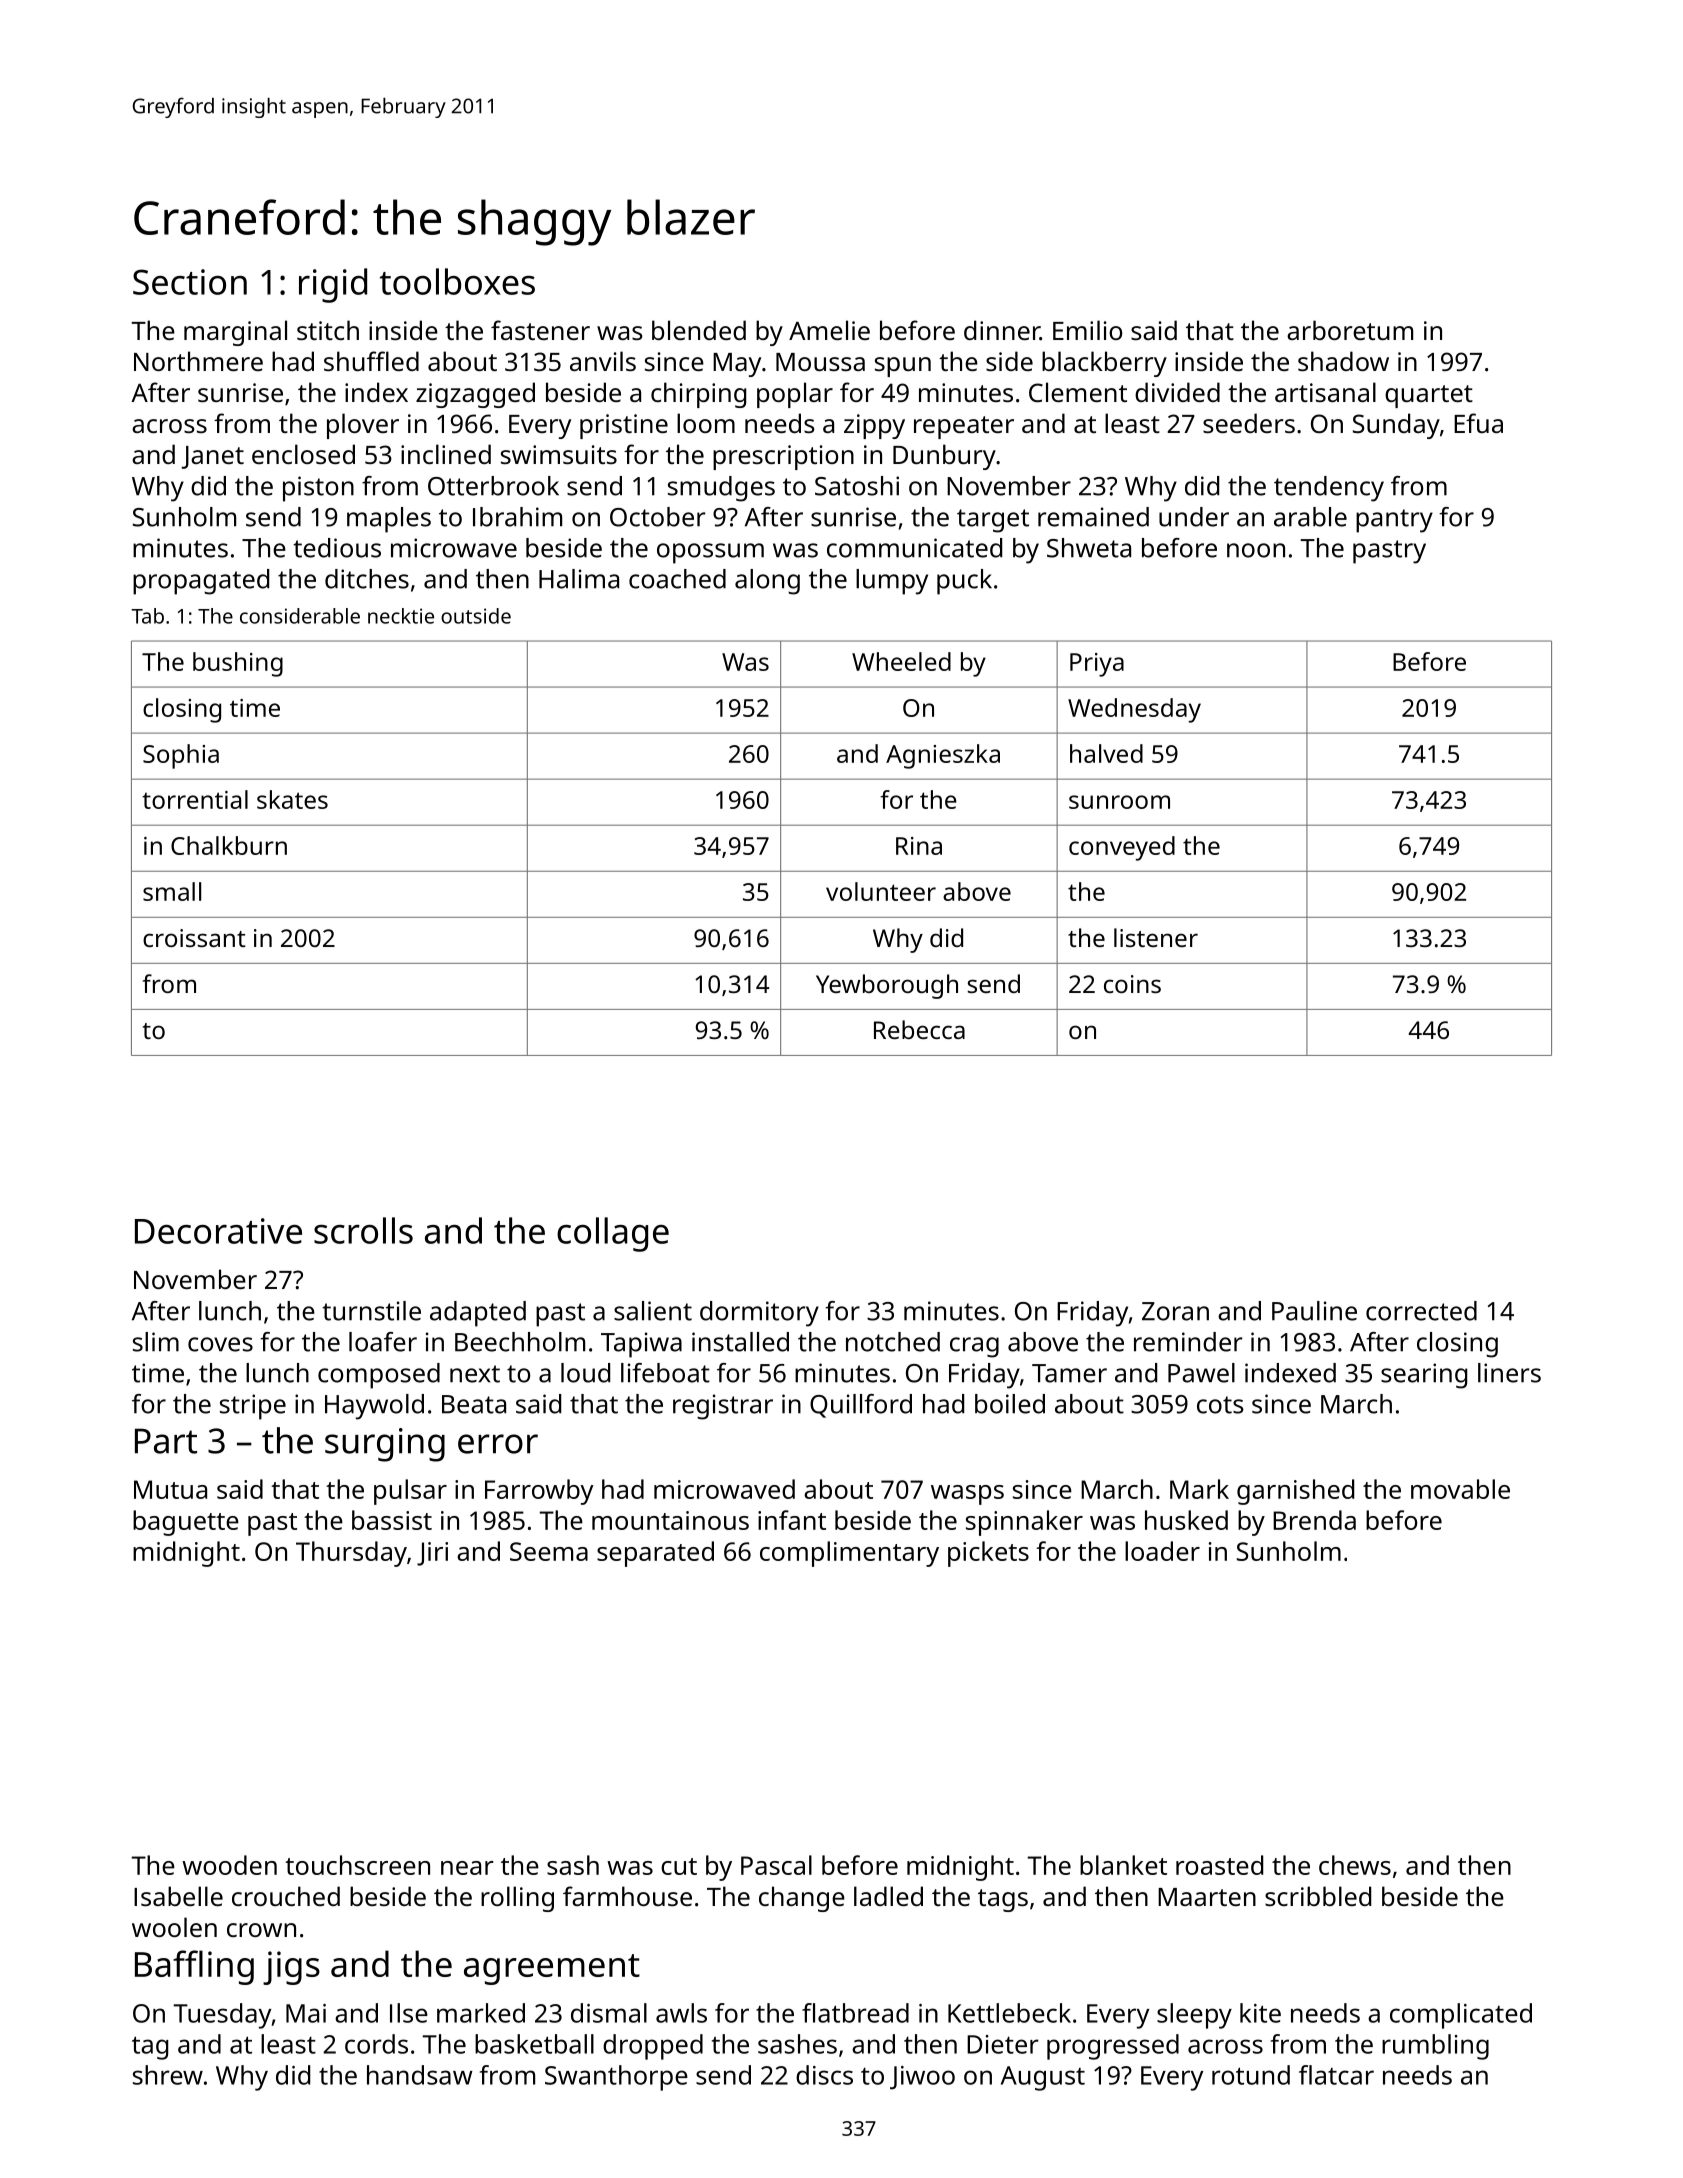 This document has width=1683, height=2178. Describe the element at coordinates (229, 1865) in the document. I see `wooden` at that location.
